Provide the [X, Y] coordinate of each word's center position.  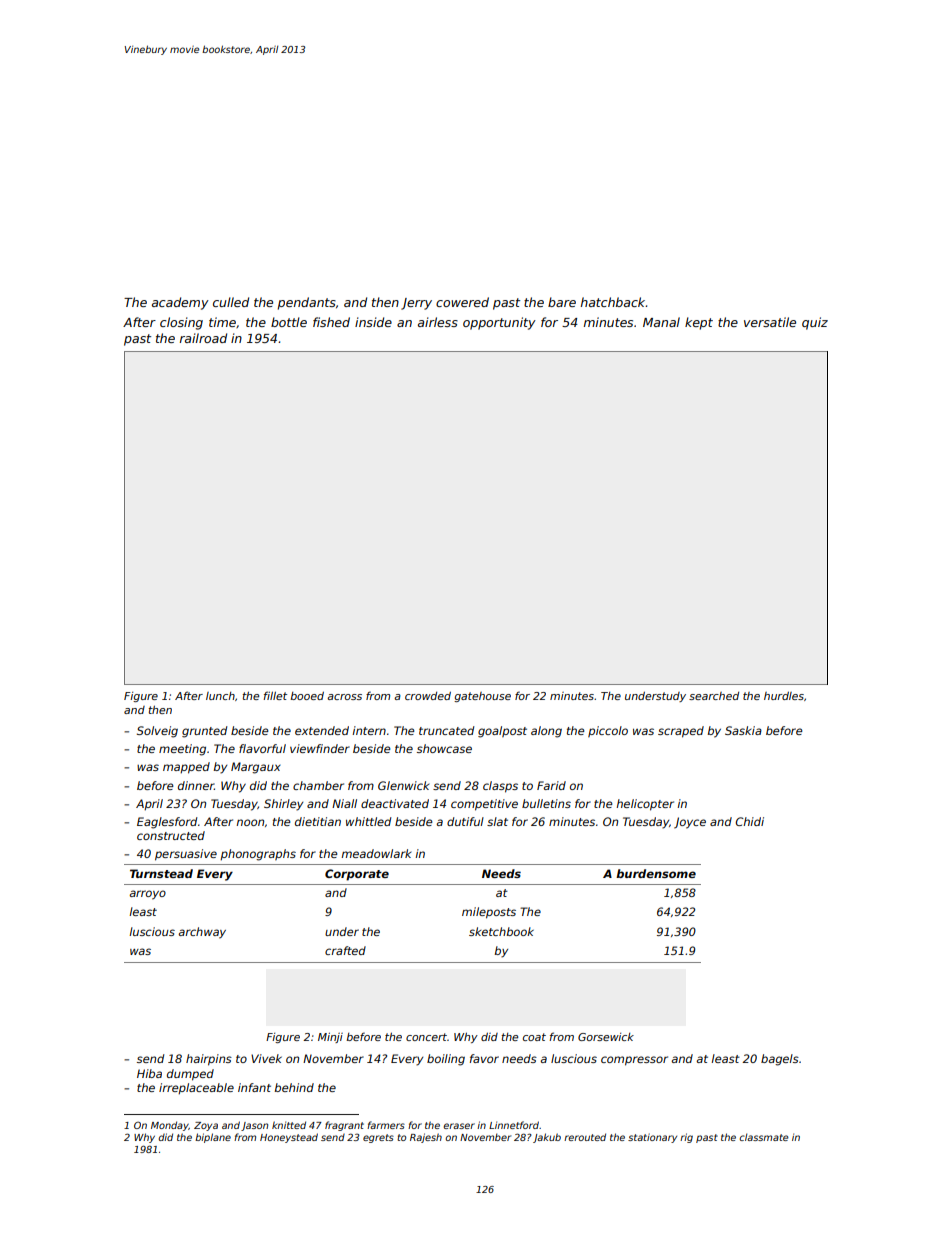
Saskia [743, 730]
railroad [203, 338]
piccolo [608, 731]
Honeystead [289, 1138]
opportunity [499, 323]
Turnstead [161, 873]
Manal [661, 322]
